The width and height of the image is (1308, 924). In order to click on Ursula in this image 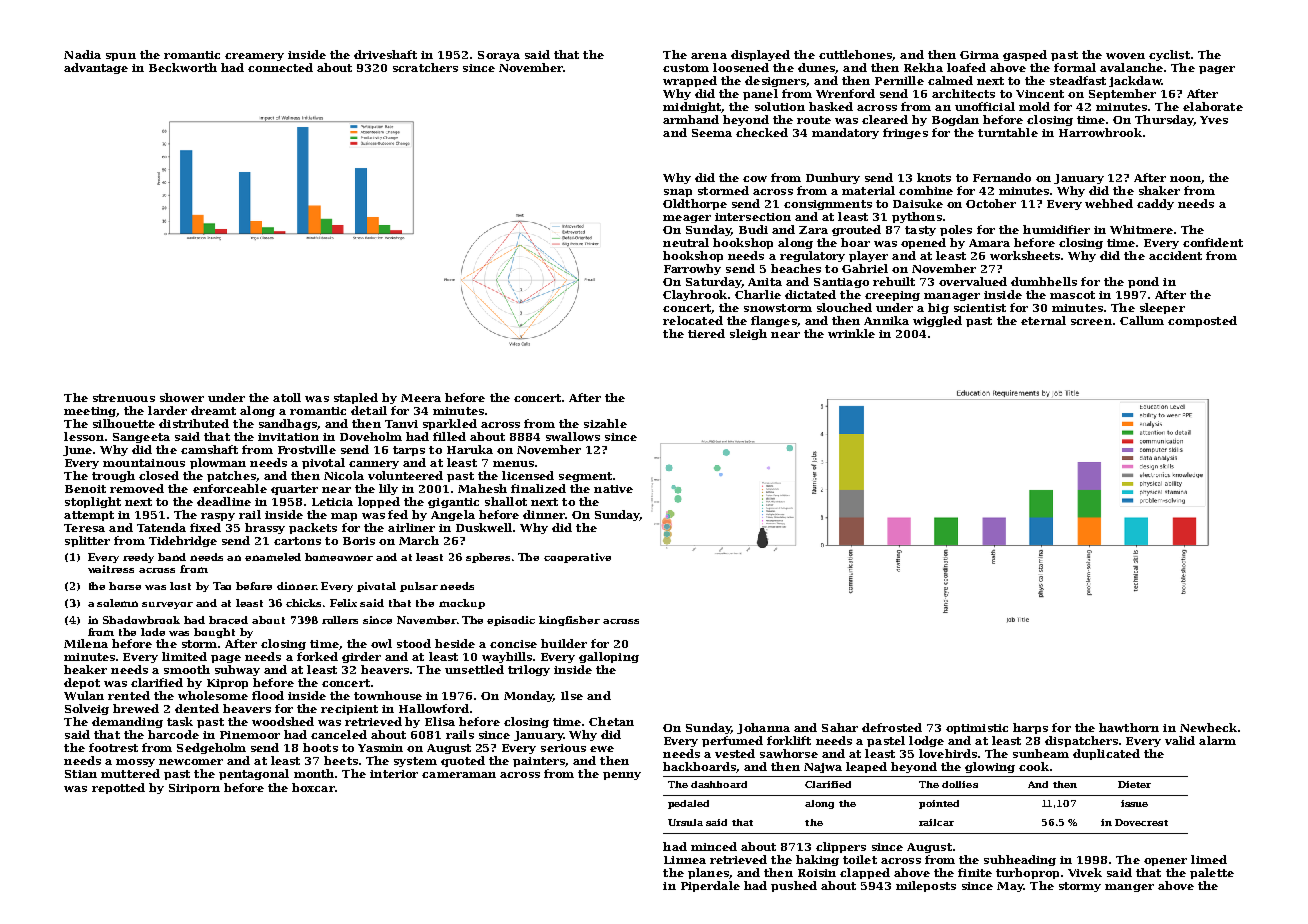, I will do `click(685, 822)`.
